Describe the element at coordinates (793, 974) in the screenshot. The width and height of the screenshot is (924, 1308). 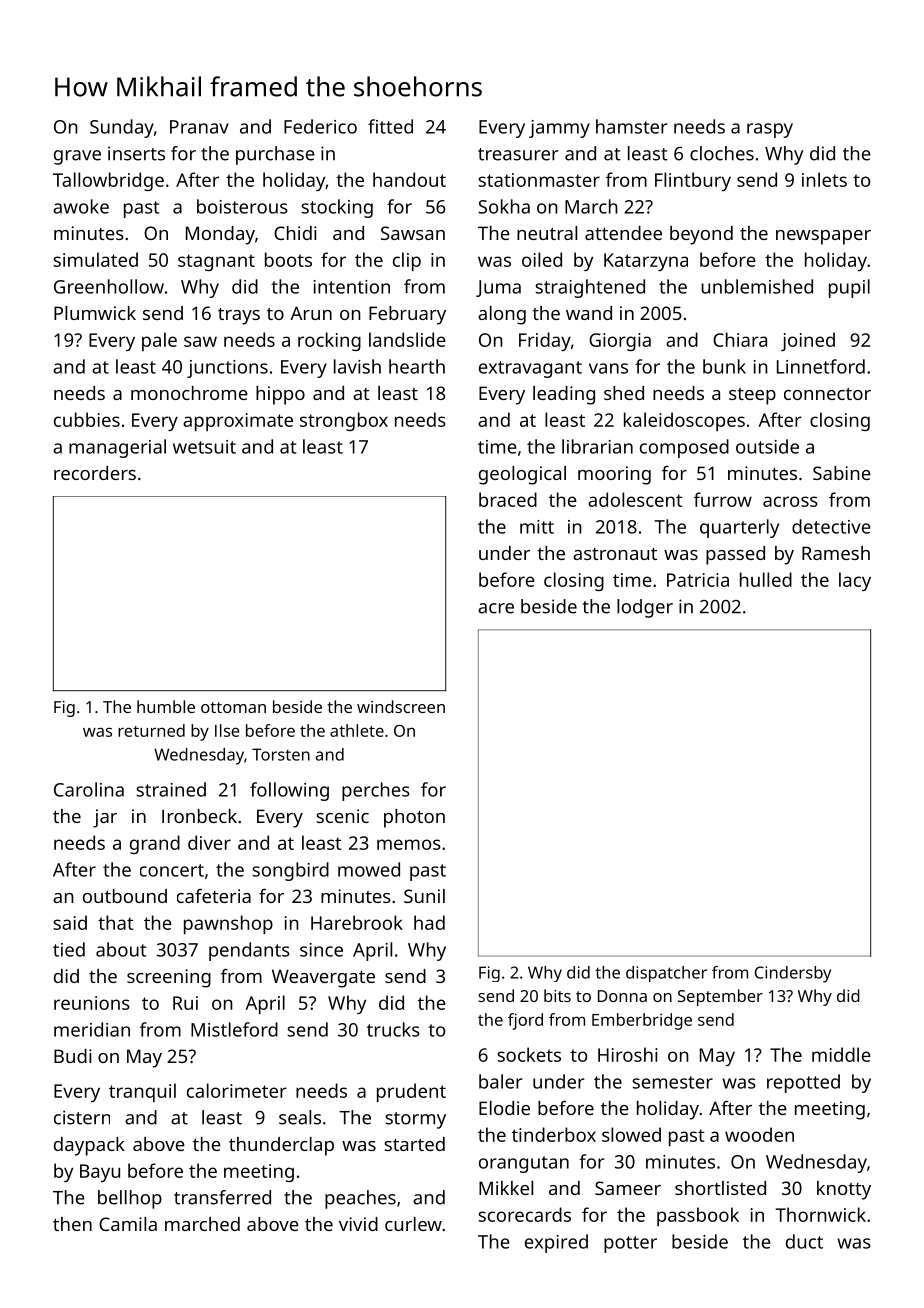
I see `Cindersby` at that location.
